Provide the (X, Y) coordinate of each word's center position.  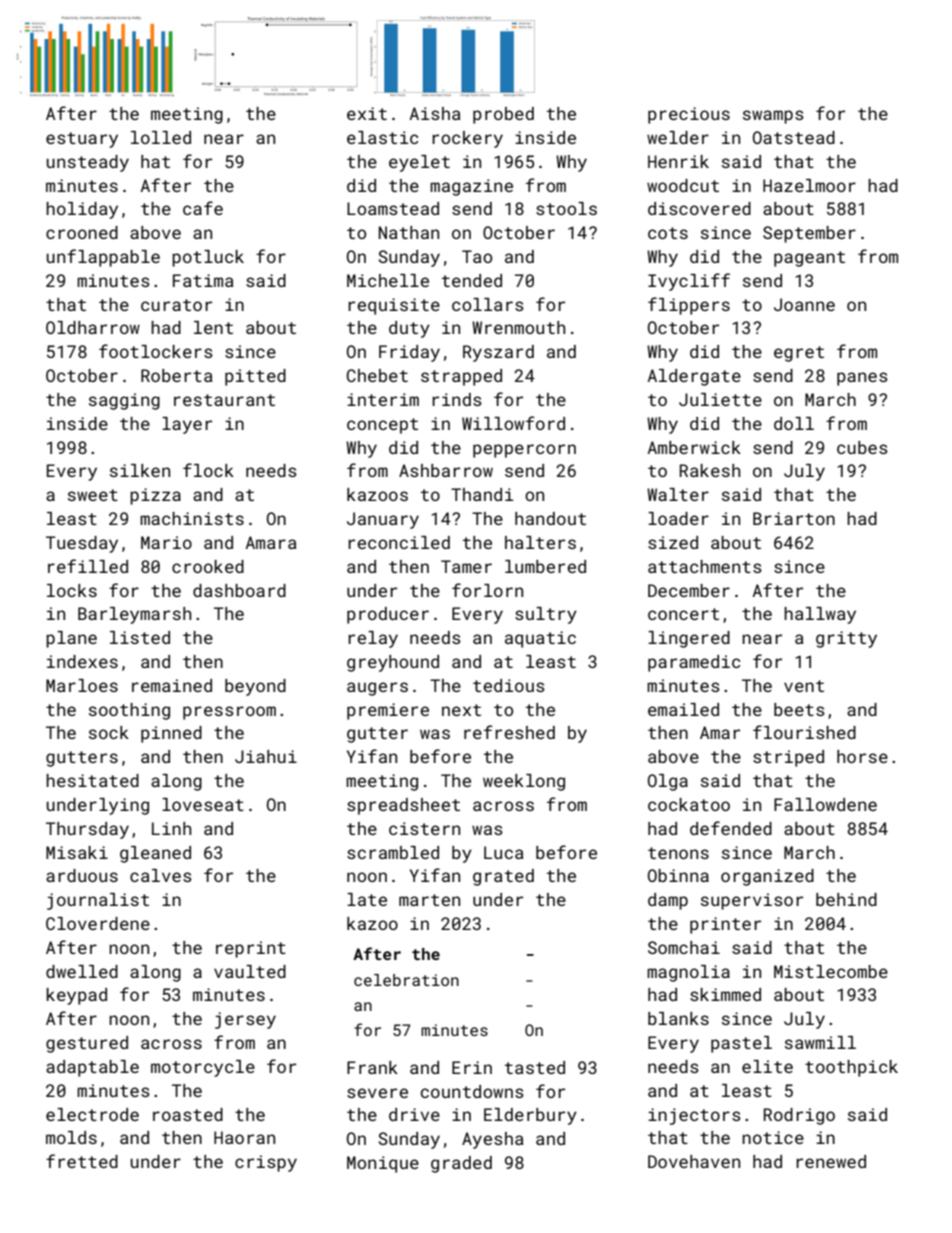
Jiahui (266, 756)
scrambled (393, 852)
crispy (266, 1163)
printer (725, 925)
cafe (203, 208)
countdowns (472, 1091)
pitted (255, 377)
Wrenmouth (518, 327)
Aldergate (694, 377)
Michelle (388, 280)
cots (668, 233)
